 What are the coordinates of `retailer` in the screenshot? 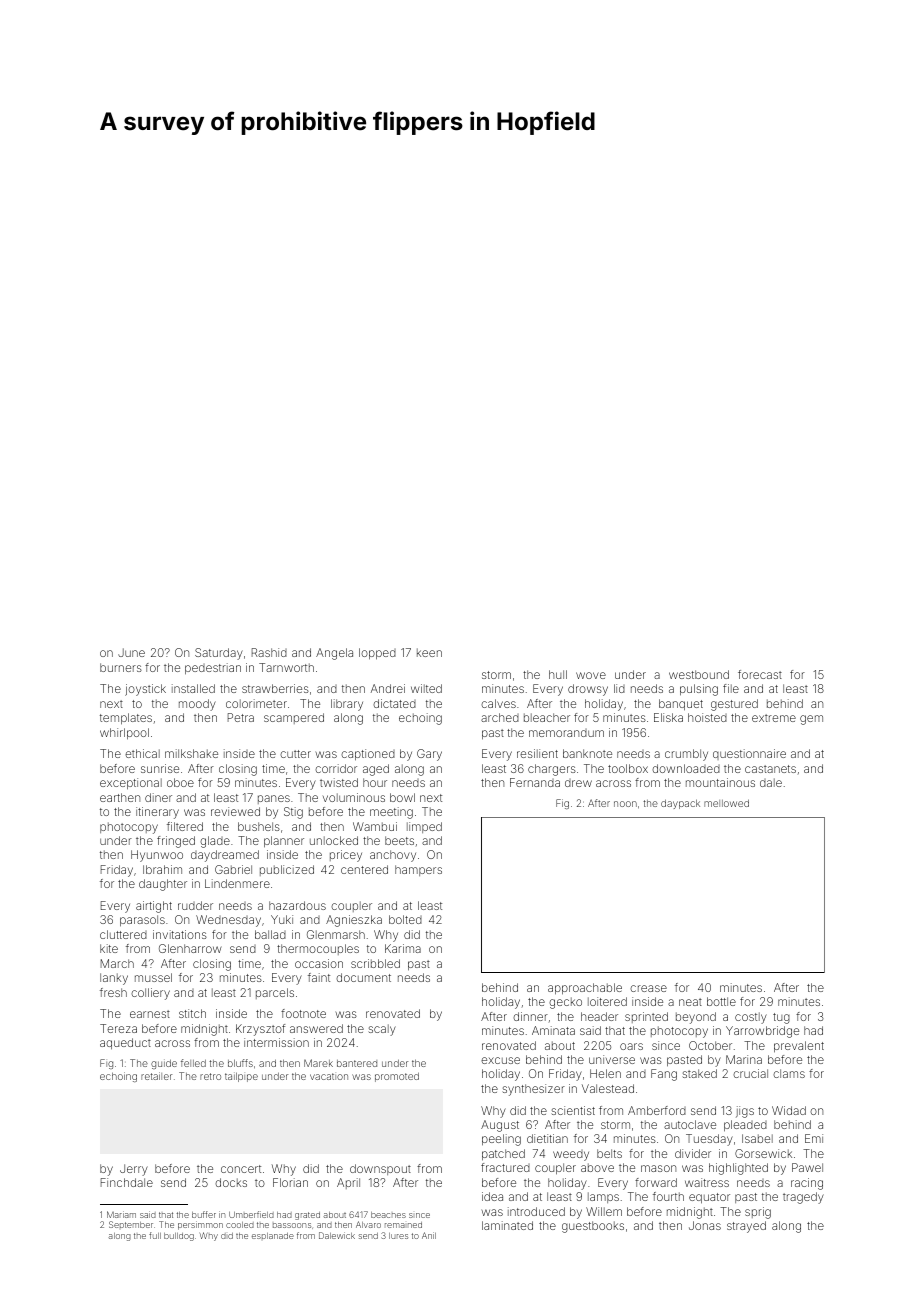 It's located at (156, 1076).
